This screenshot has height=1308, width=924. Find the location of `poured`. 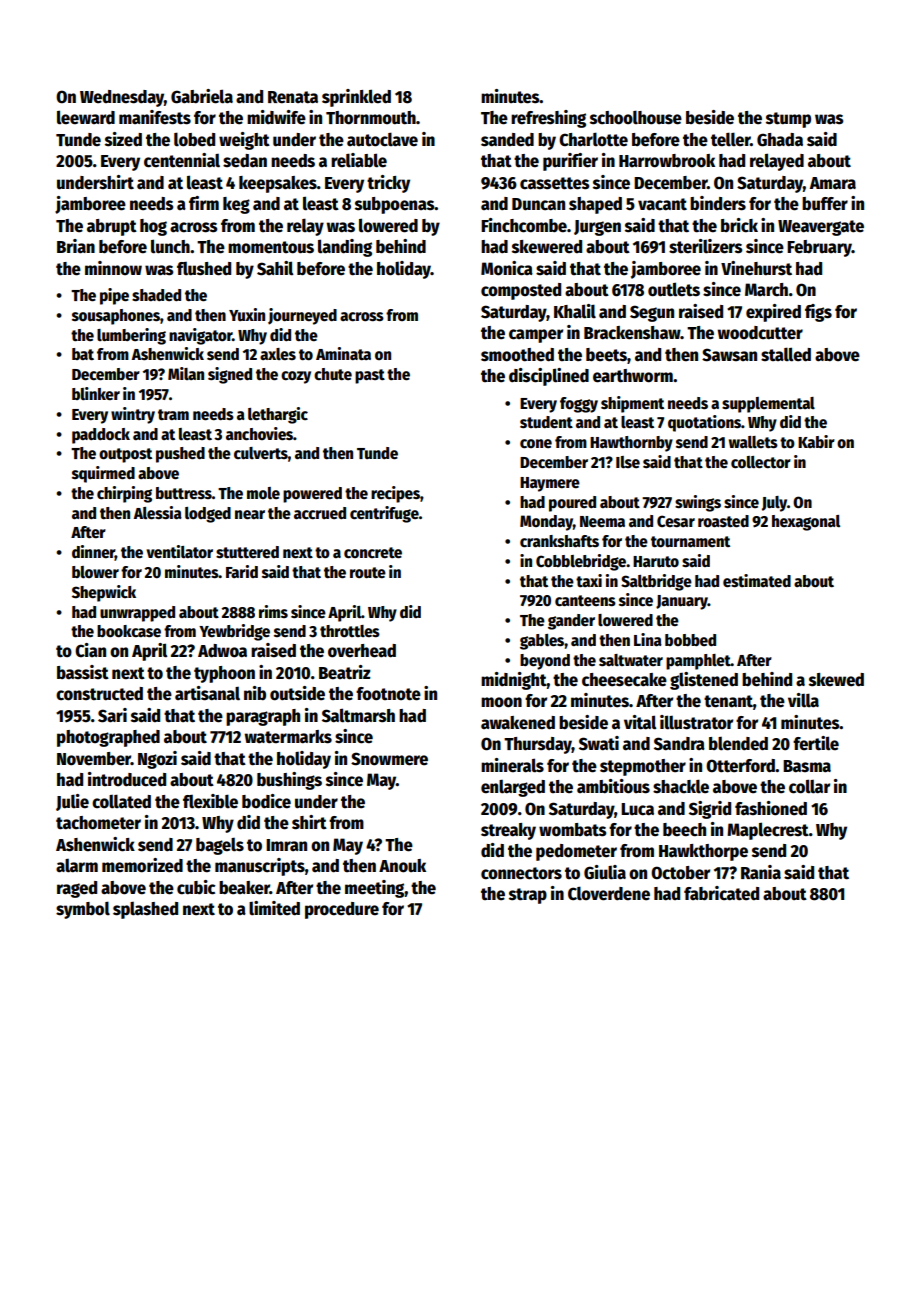

poured is located at coordinates (572, 504).
